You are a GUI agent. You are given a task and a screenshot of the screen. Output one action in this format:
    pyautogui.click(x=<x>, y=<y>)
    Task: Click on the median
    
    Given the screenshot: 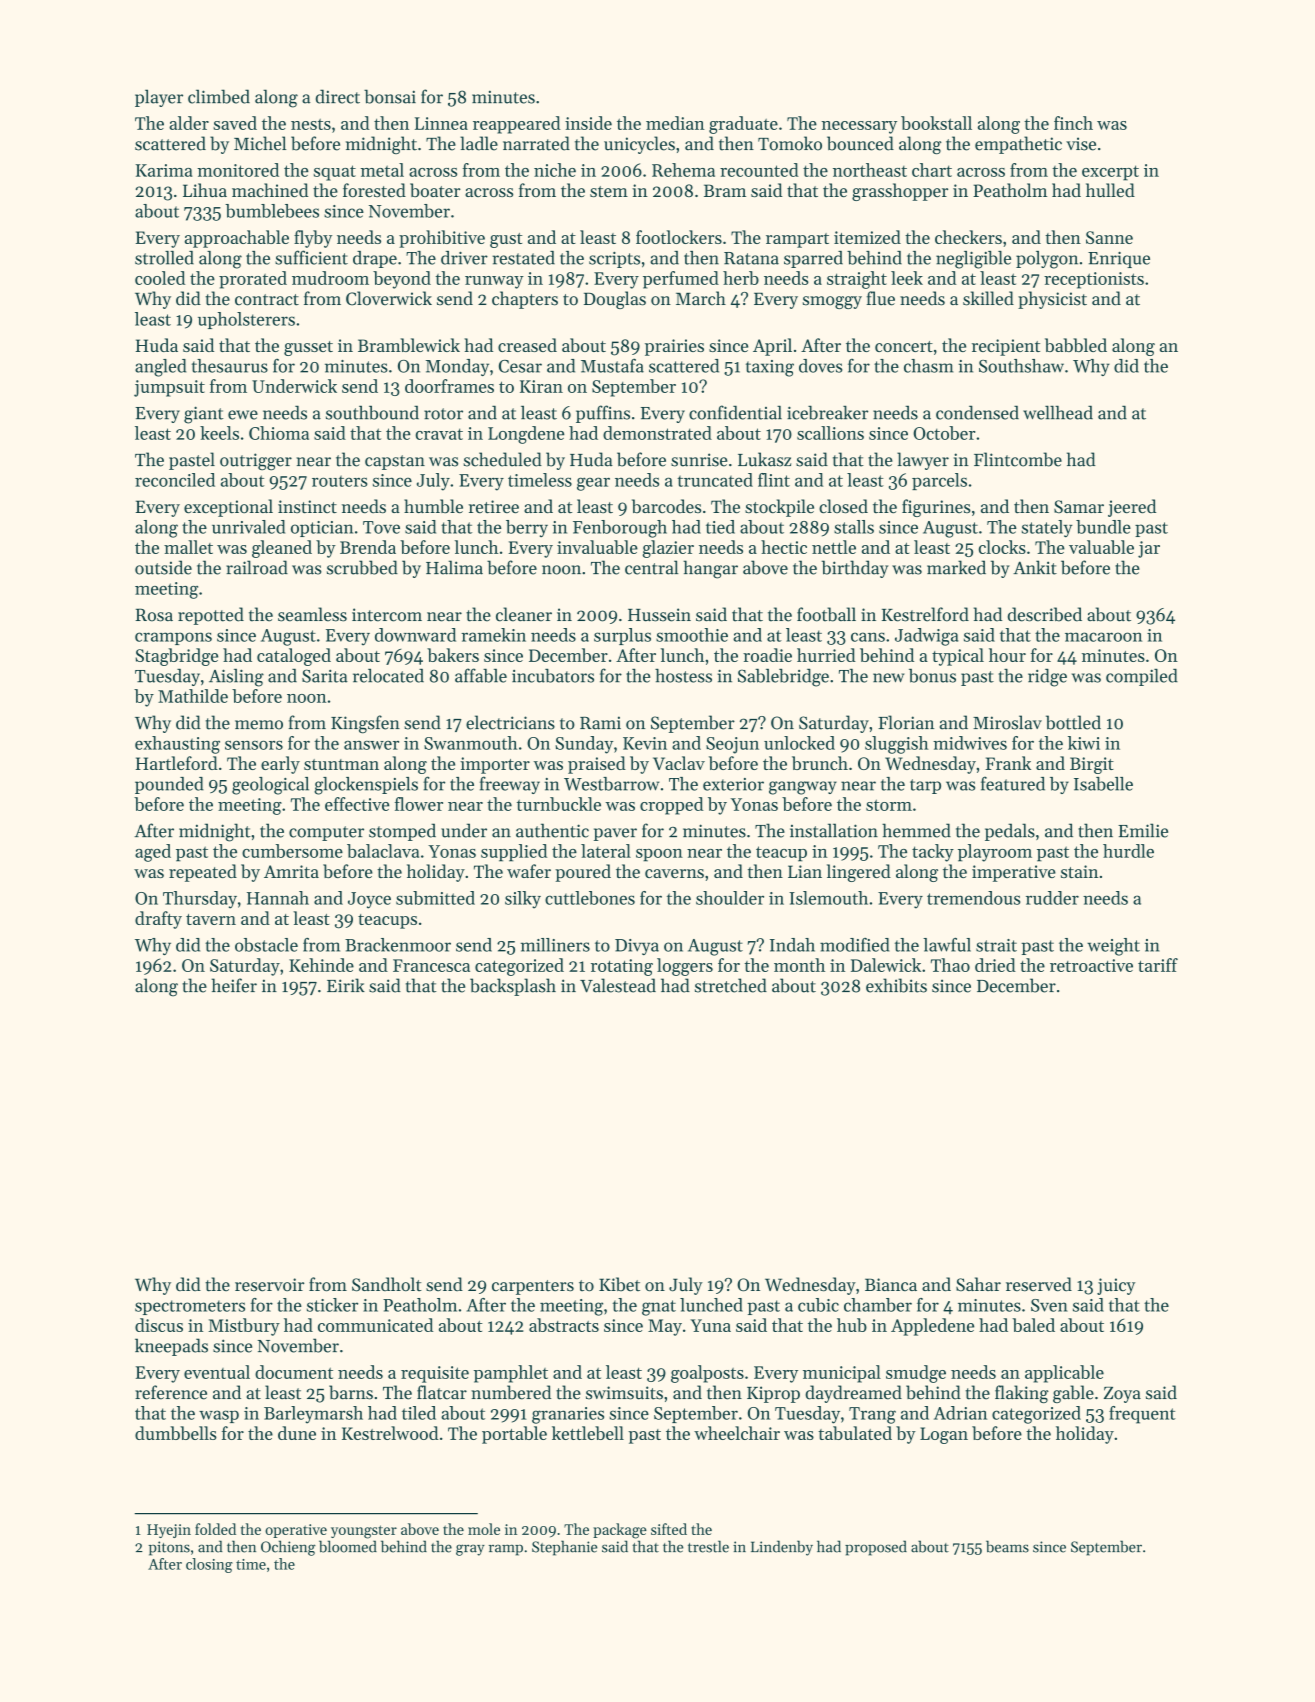 What is the action you would take?
    pyautogui.click(x=675, y=123)
